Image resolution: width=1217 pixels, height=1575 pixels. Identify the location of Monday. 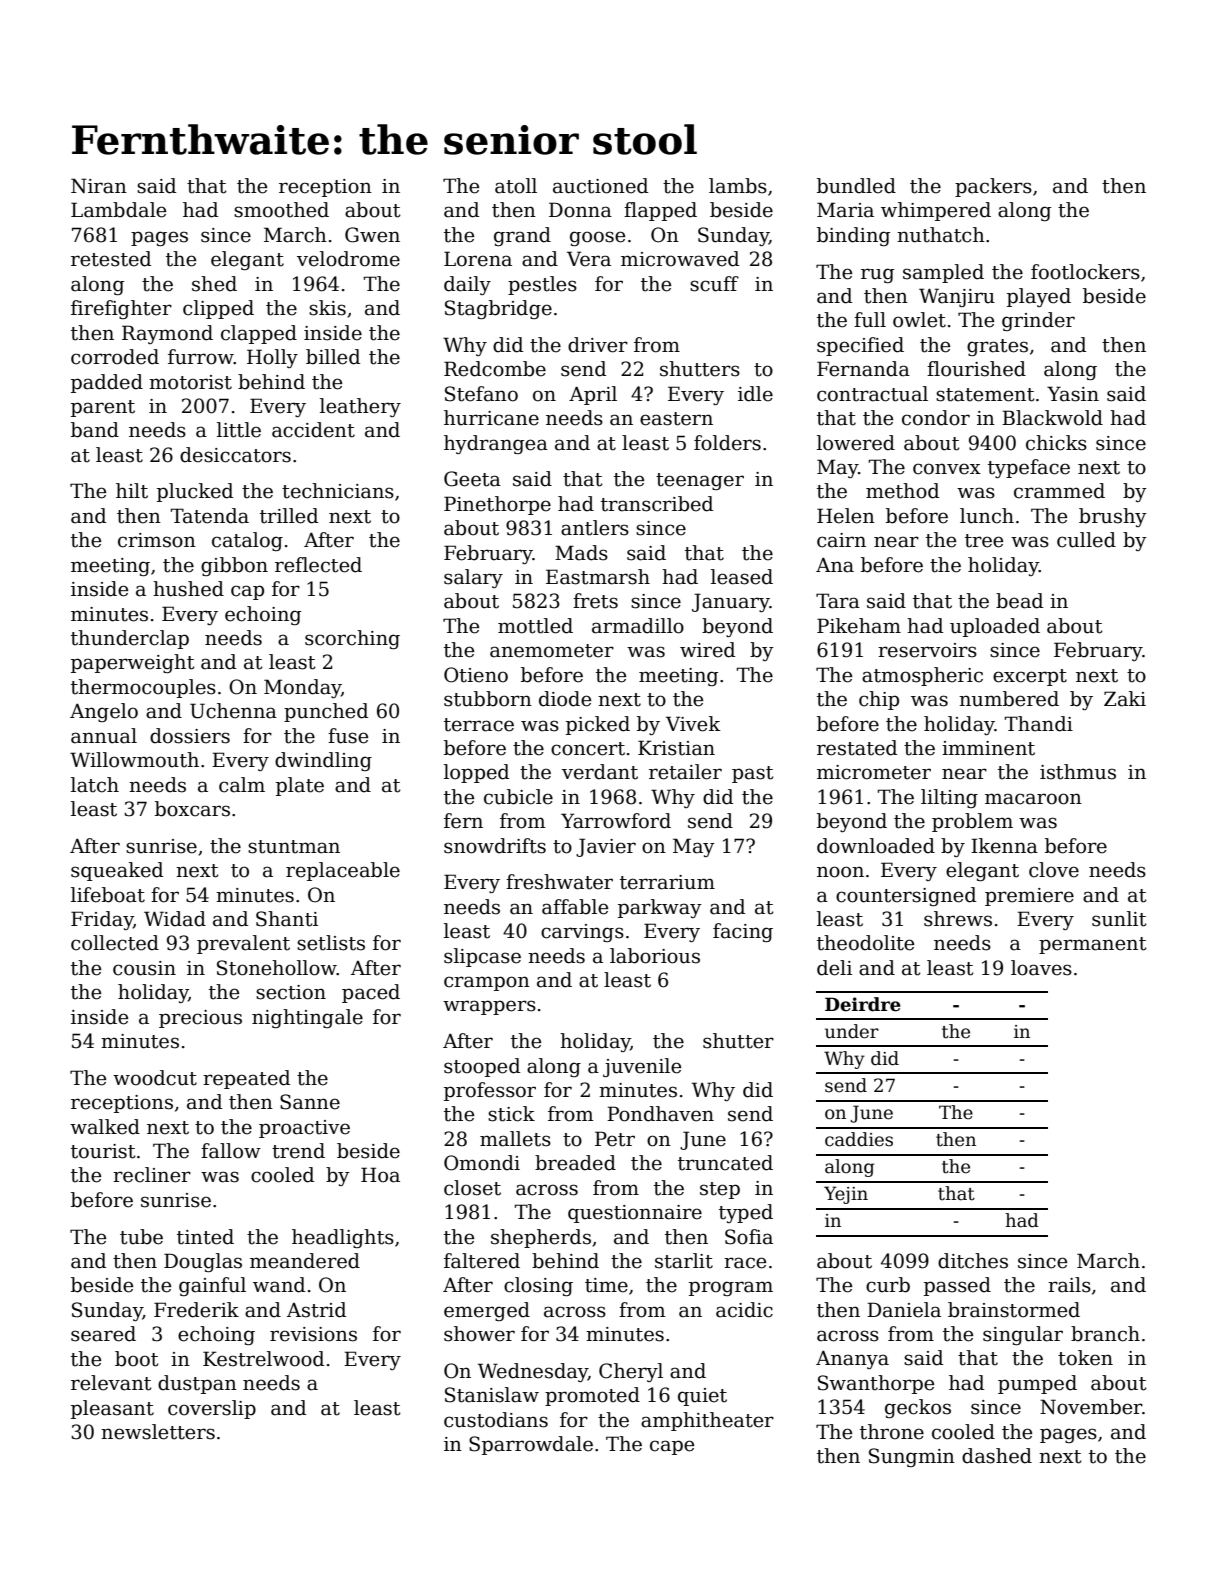
(302, 688).
